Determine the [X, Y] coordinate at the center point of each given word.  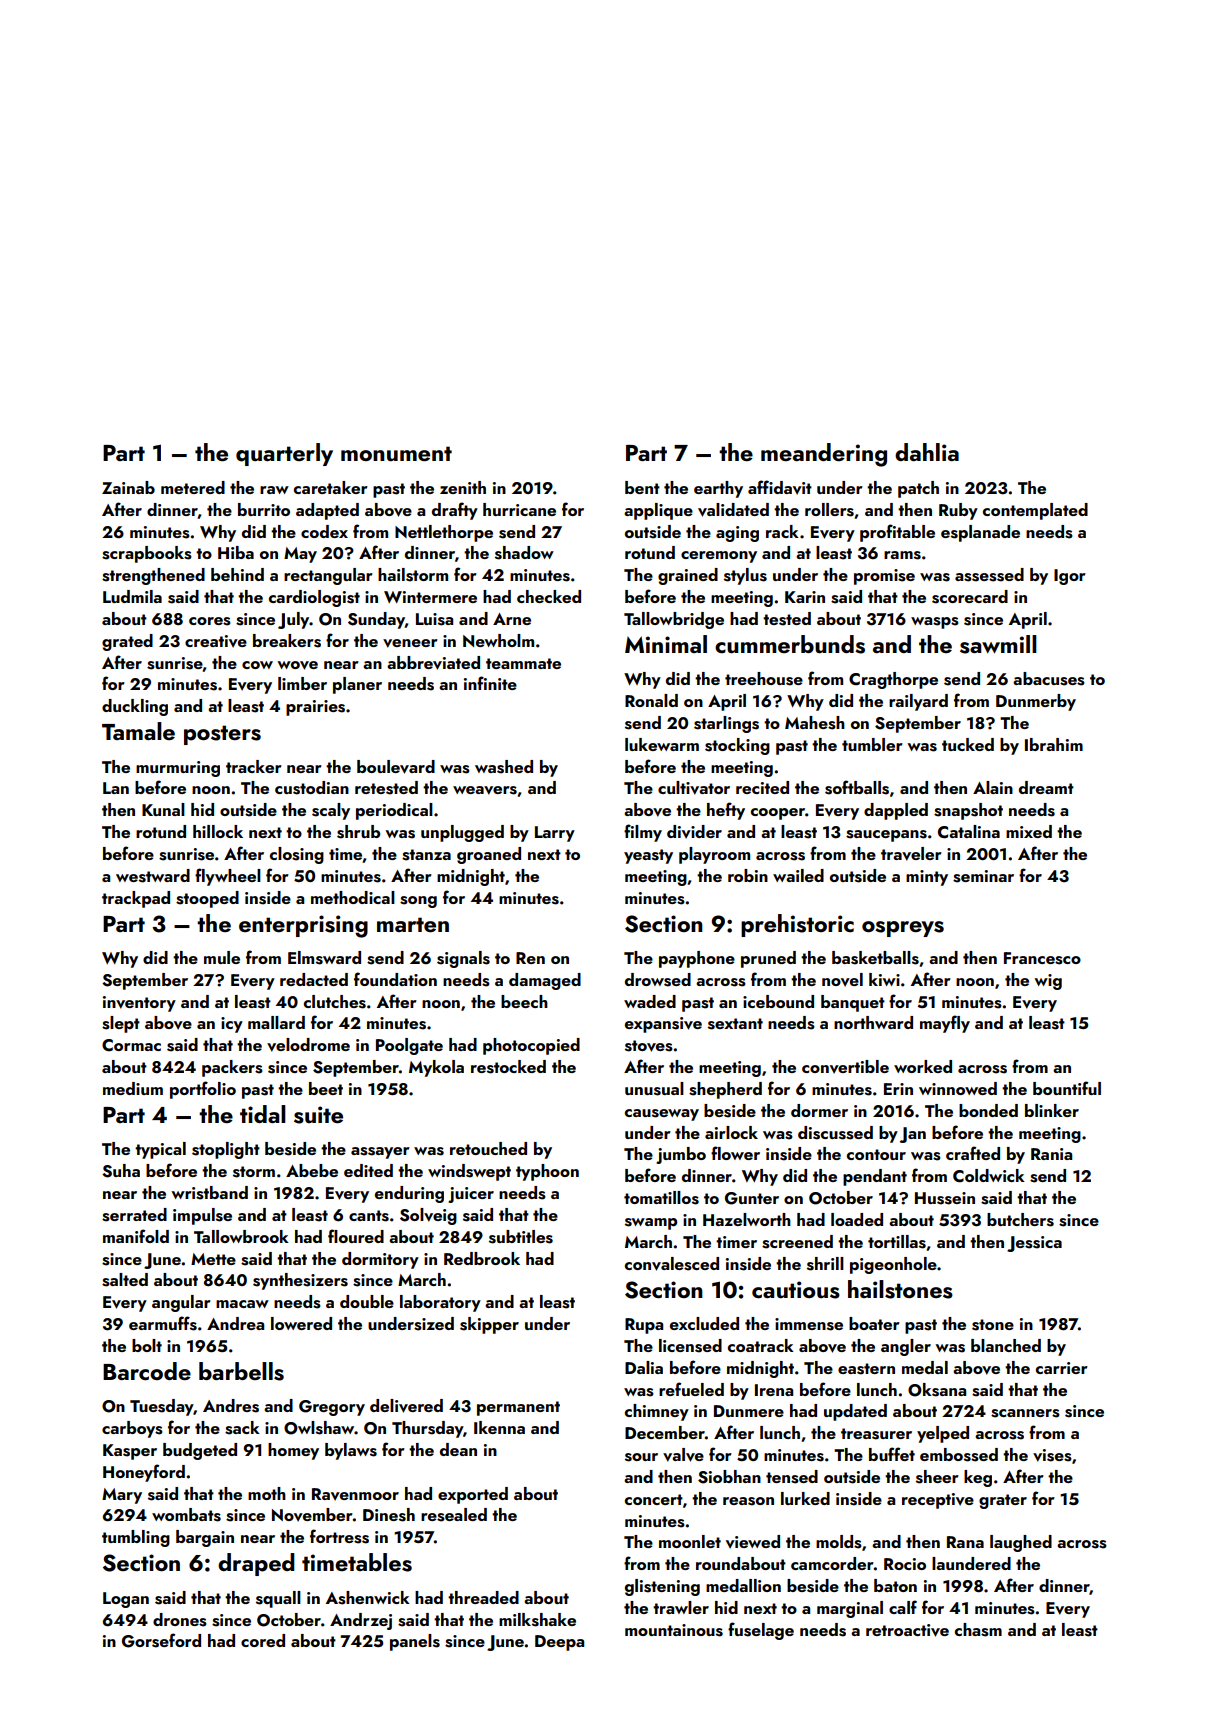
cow [257, 665]
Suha [121, 1171]
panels [415, 1642]
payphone [697, 959]
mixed [1029, 831]
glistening [662, 1587]
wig [1048, 982]
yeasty [648, 856]
